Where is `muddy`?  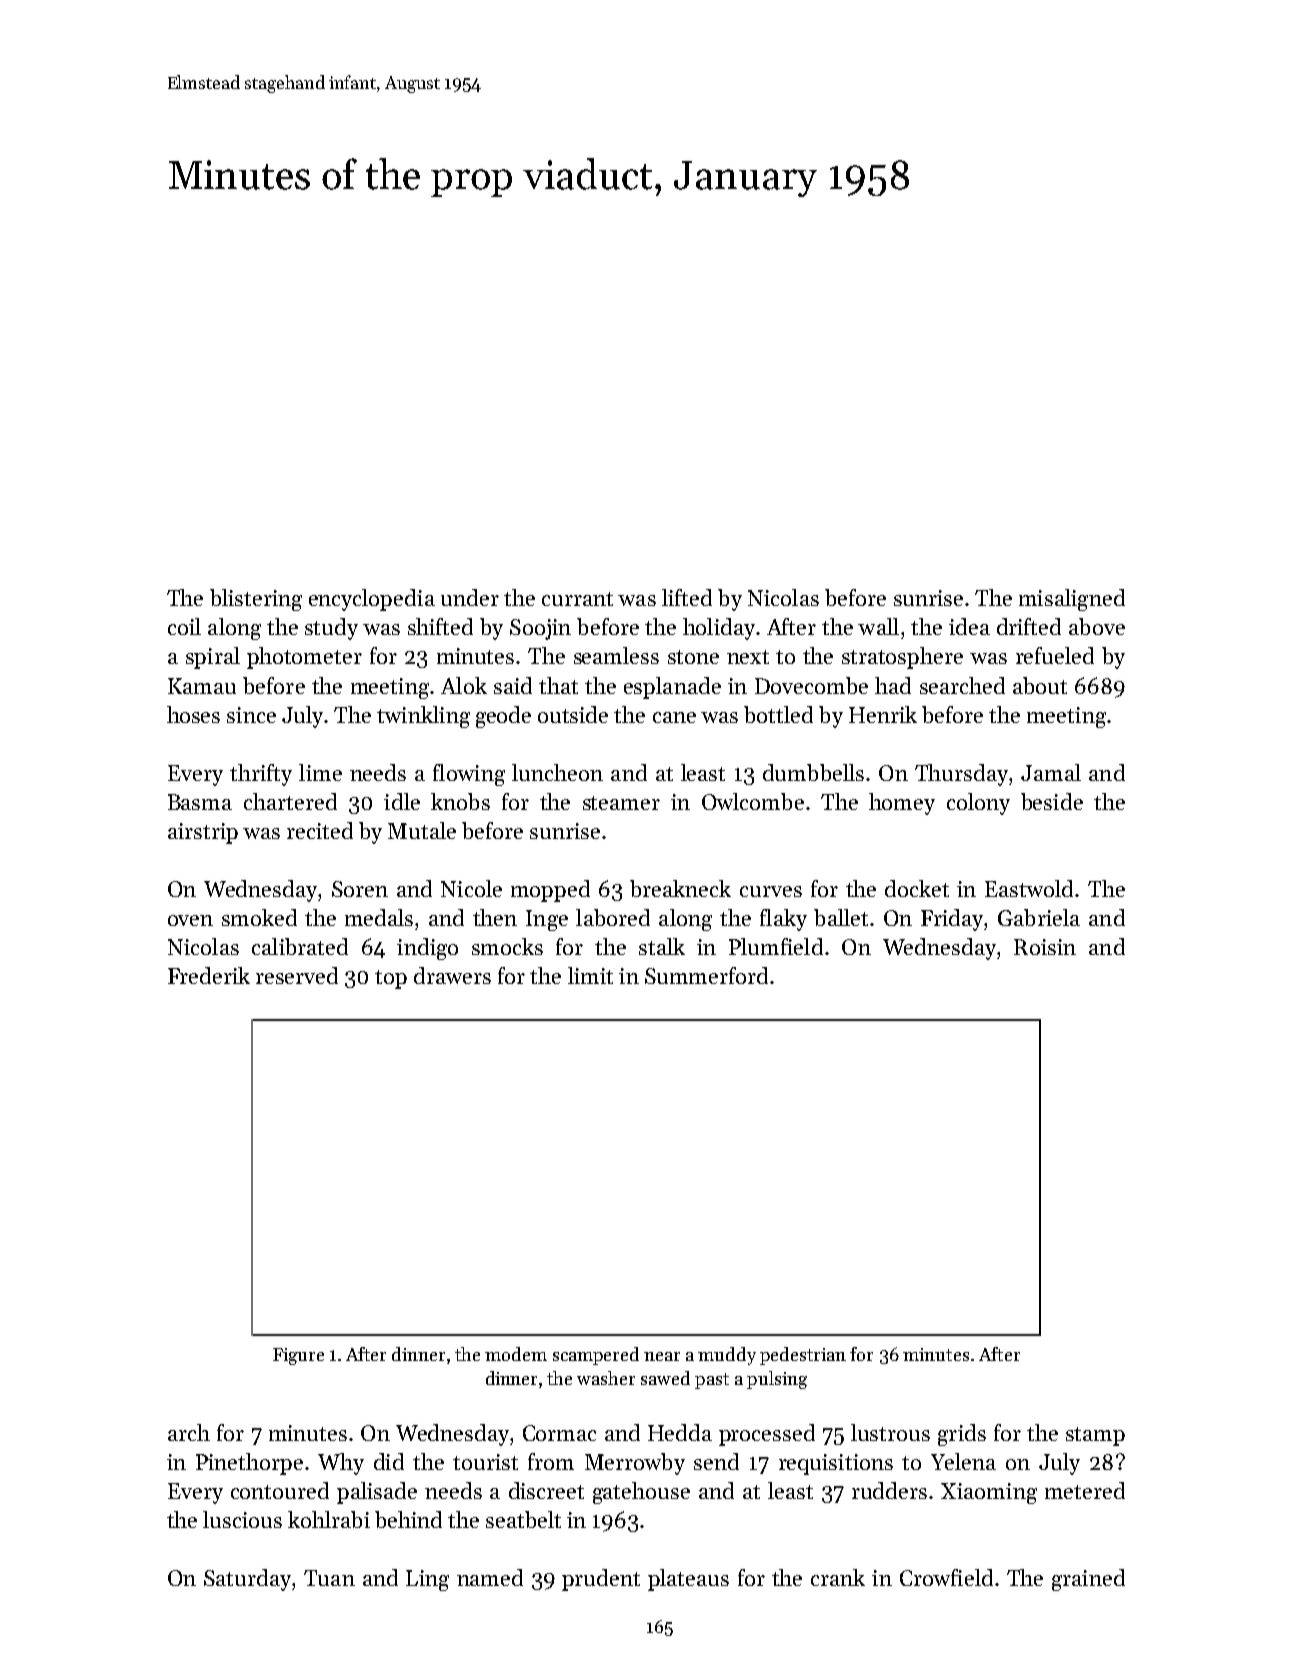 muddy is located at coordinates (727, 1356).
